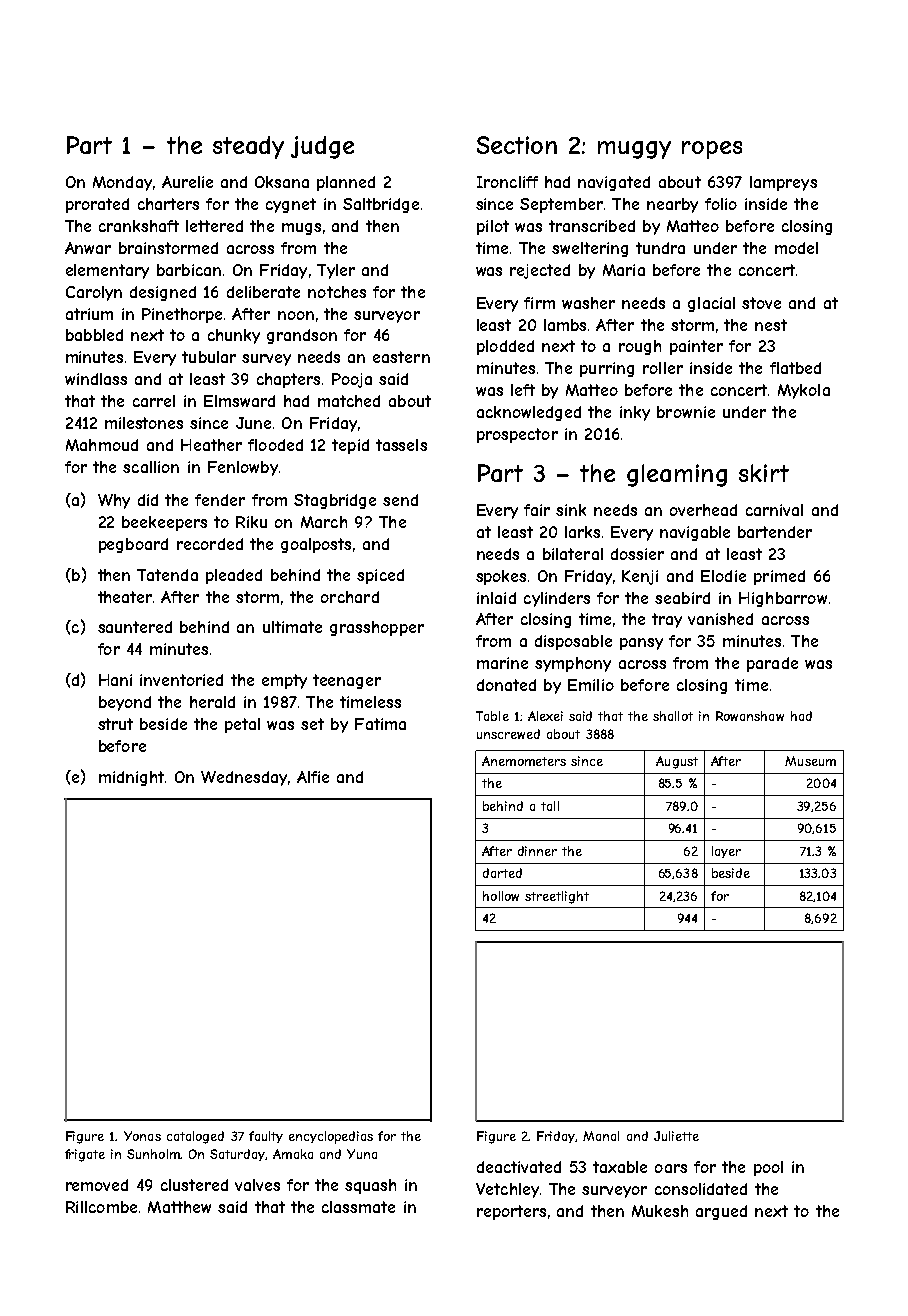 The height and width of the page is (1316, 908). I want to click on matched, so click(349, 401).
